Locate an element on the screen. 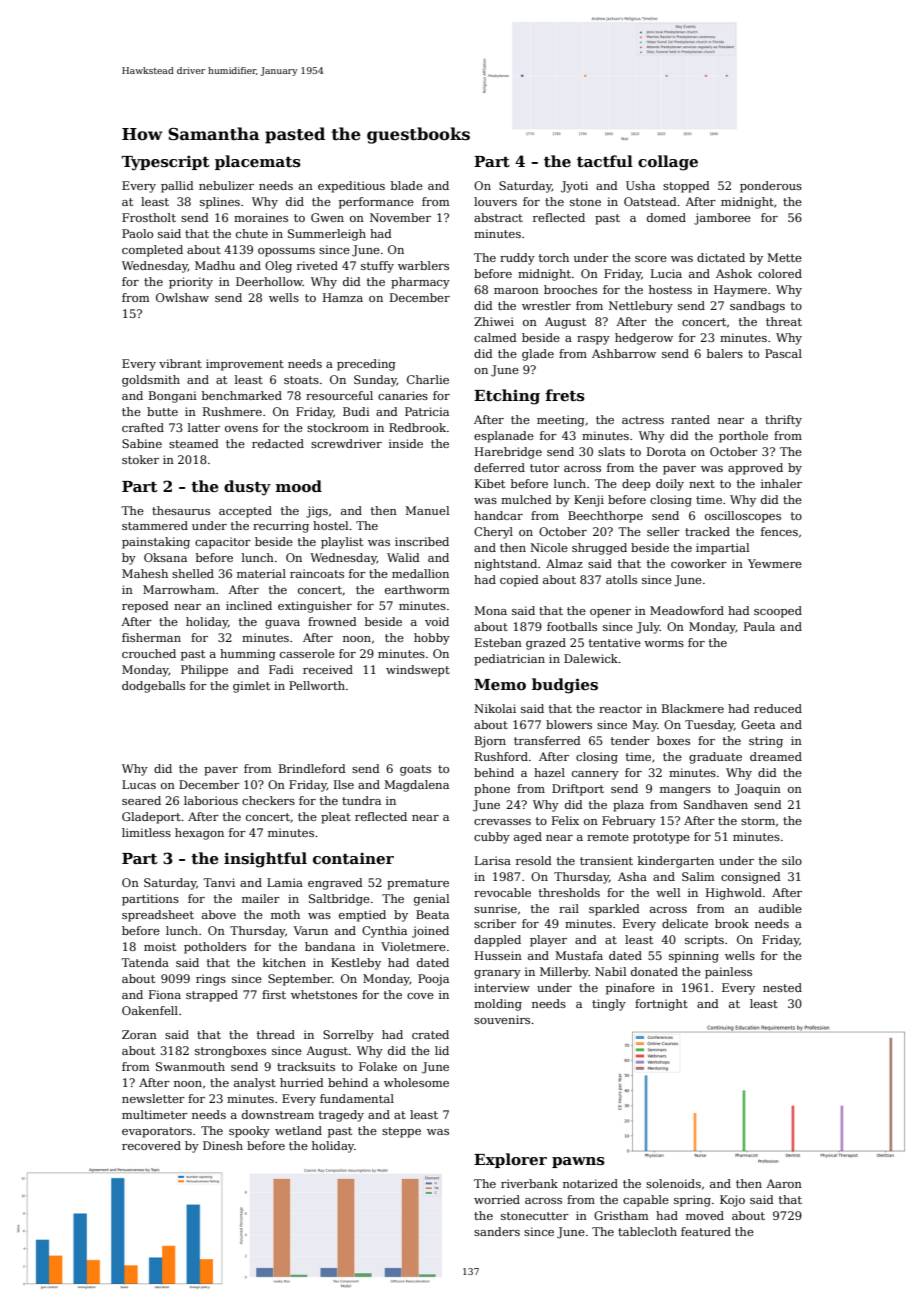  moraines is located at coordinates (261, 217).
